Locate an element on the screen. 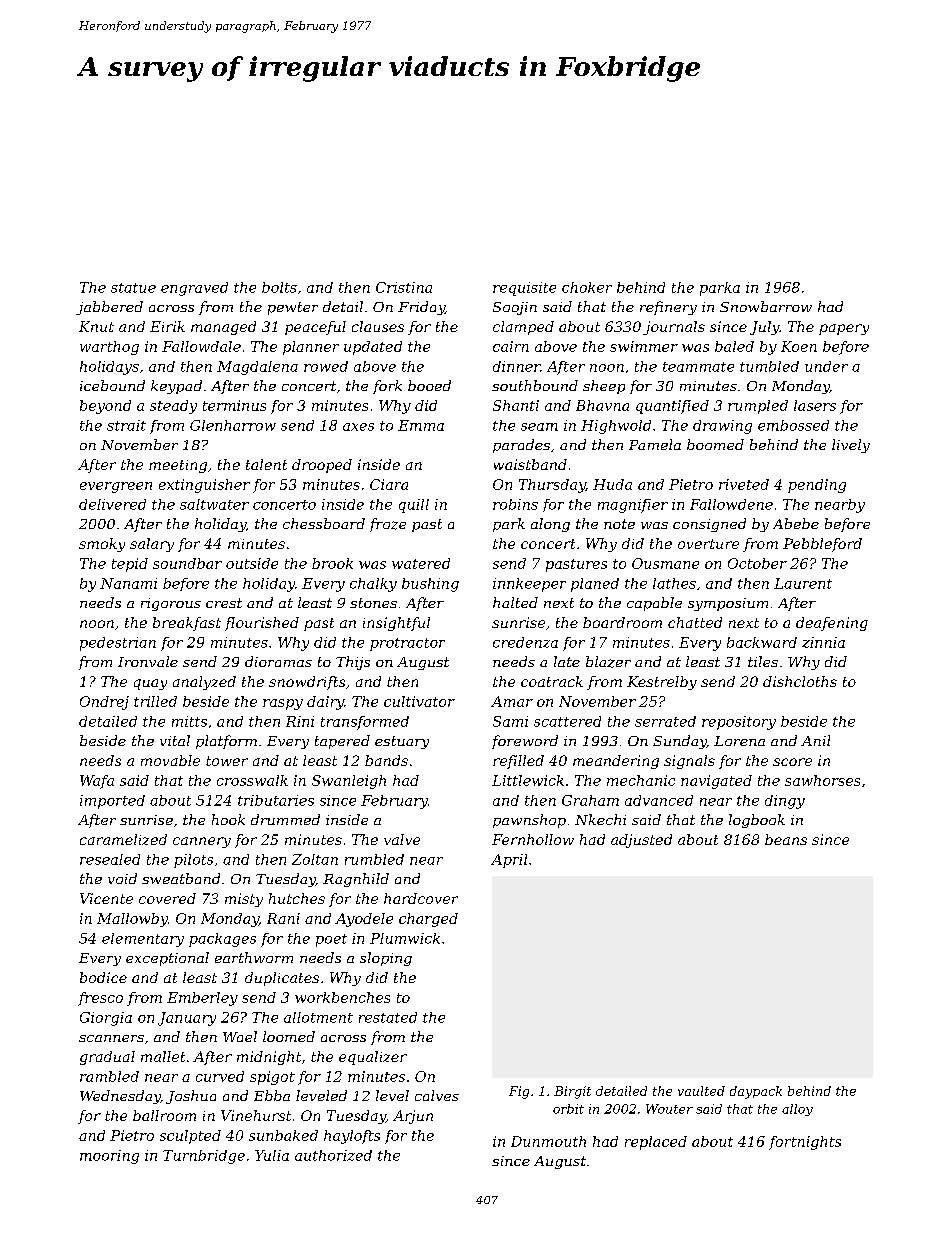 This screenshot has height=1233, width=952. papery is located at coordinates (844, 329).
